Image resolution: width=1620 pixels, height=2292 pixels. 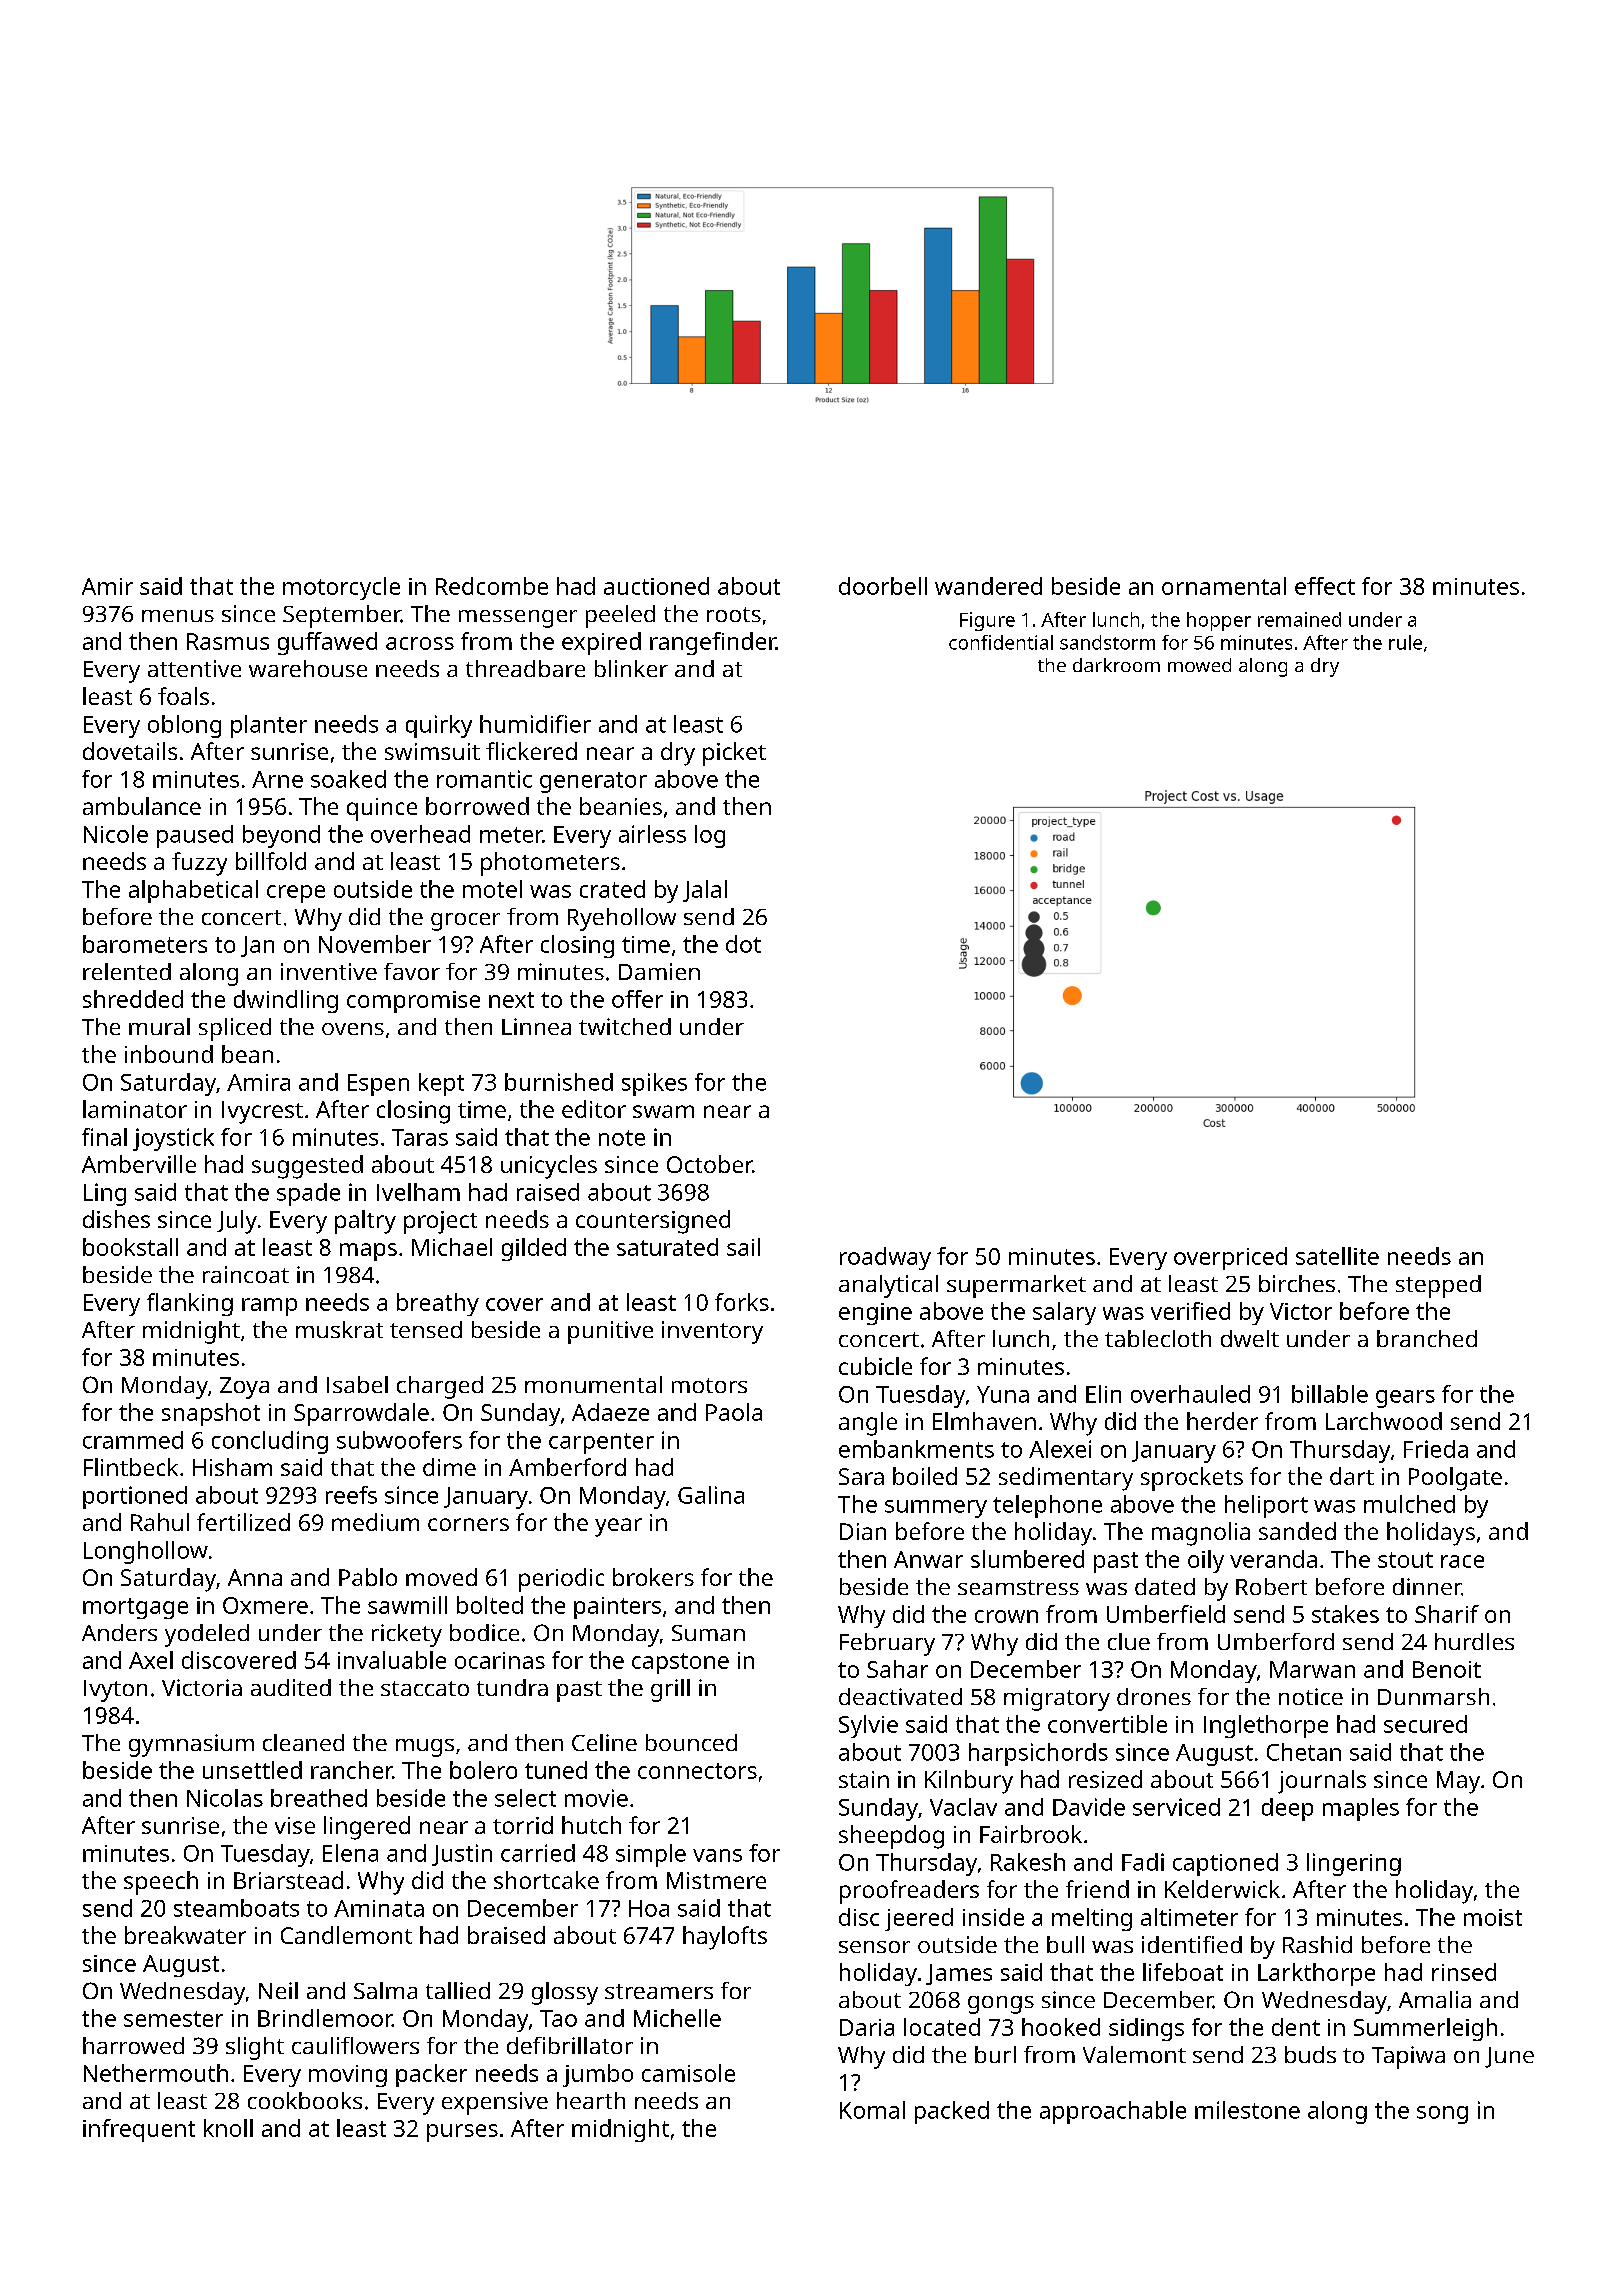 I want to click on suggested, so click(x=307, y=1167).
